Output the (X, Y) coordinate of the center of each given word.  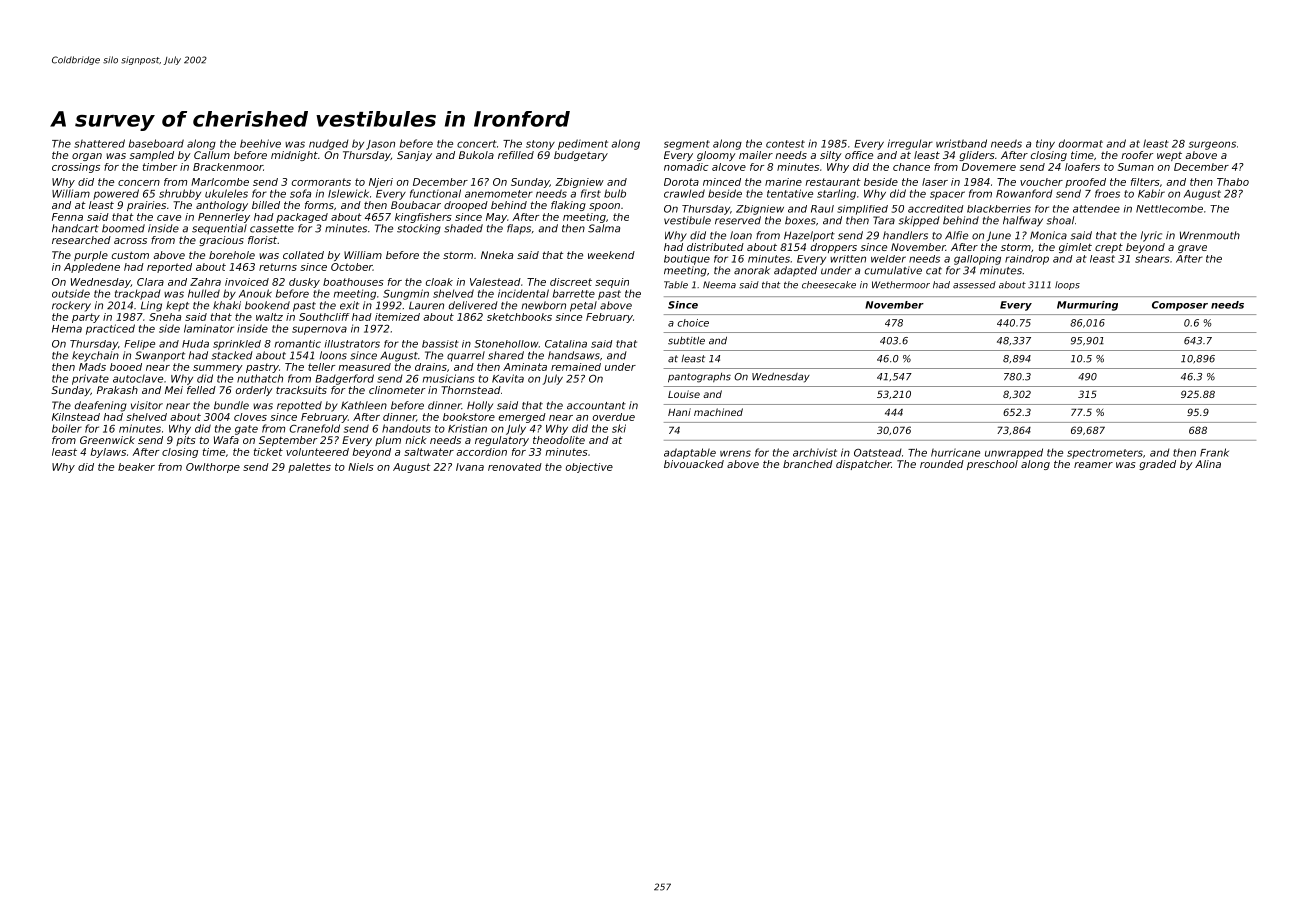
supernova (319, 330)
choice (693, 323)
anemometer (499, 194)
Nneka (497, 255)
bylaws (108, 453)
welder (888, 259)
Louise (684, 394)
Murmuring (1087, 306)
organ (87, 157)
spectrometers (1105, 454)
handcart (75, 228)
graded (1157, 465)
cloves (250, 417)
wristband (961, 143)
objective (589, 468)
